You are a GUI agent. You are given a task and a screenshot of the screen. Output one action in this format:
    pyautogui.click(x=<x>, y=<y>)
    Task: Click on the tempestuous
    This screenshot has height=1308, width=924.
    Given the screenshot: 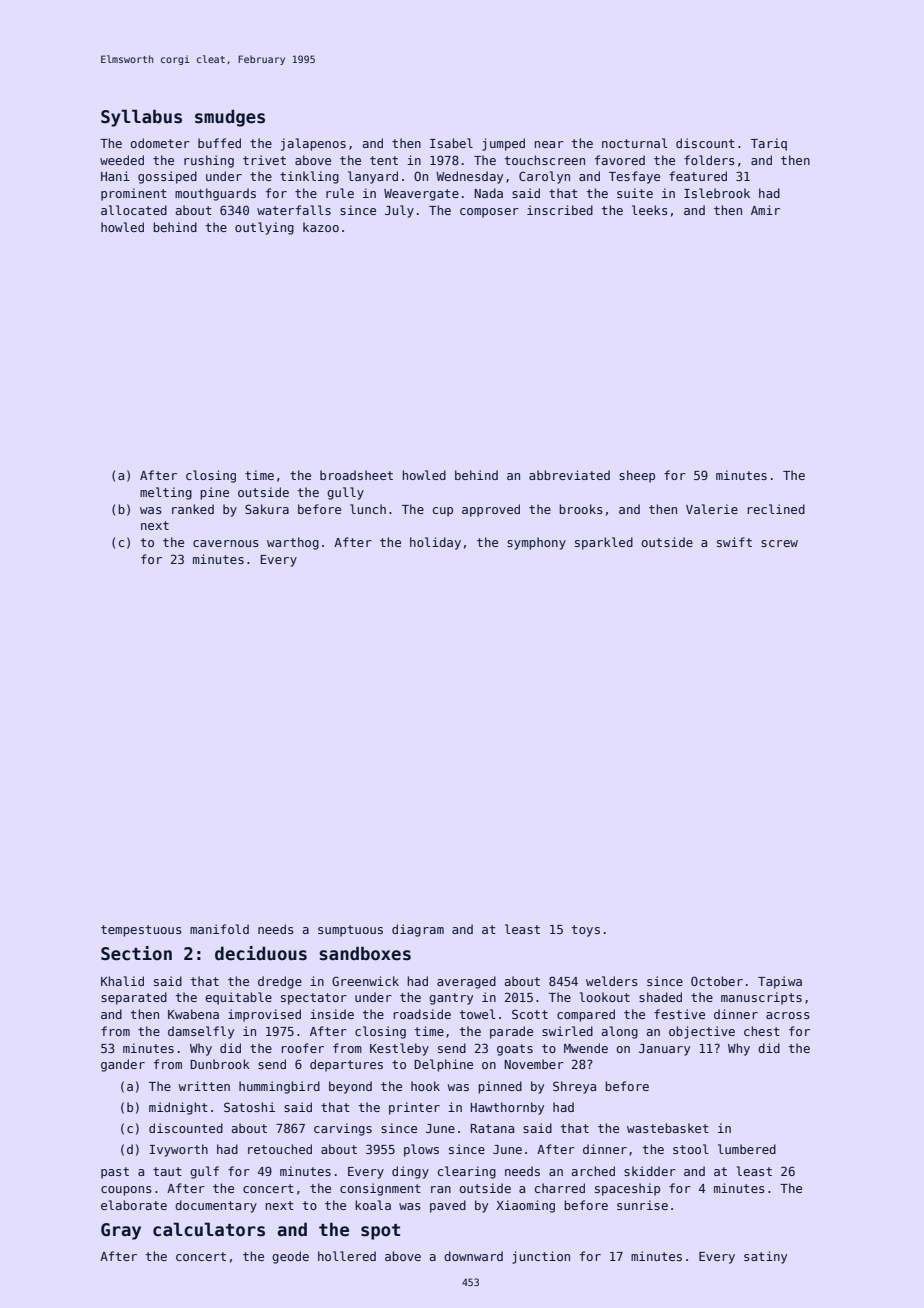 What is the action you would take?
    pyautogui.click(x=141, y=931)
